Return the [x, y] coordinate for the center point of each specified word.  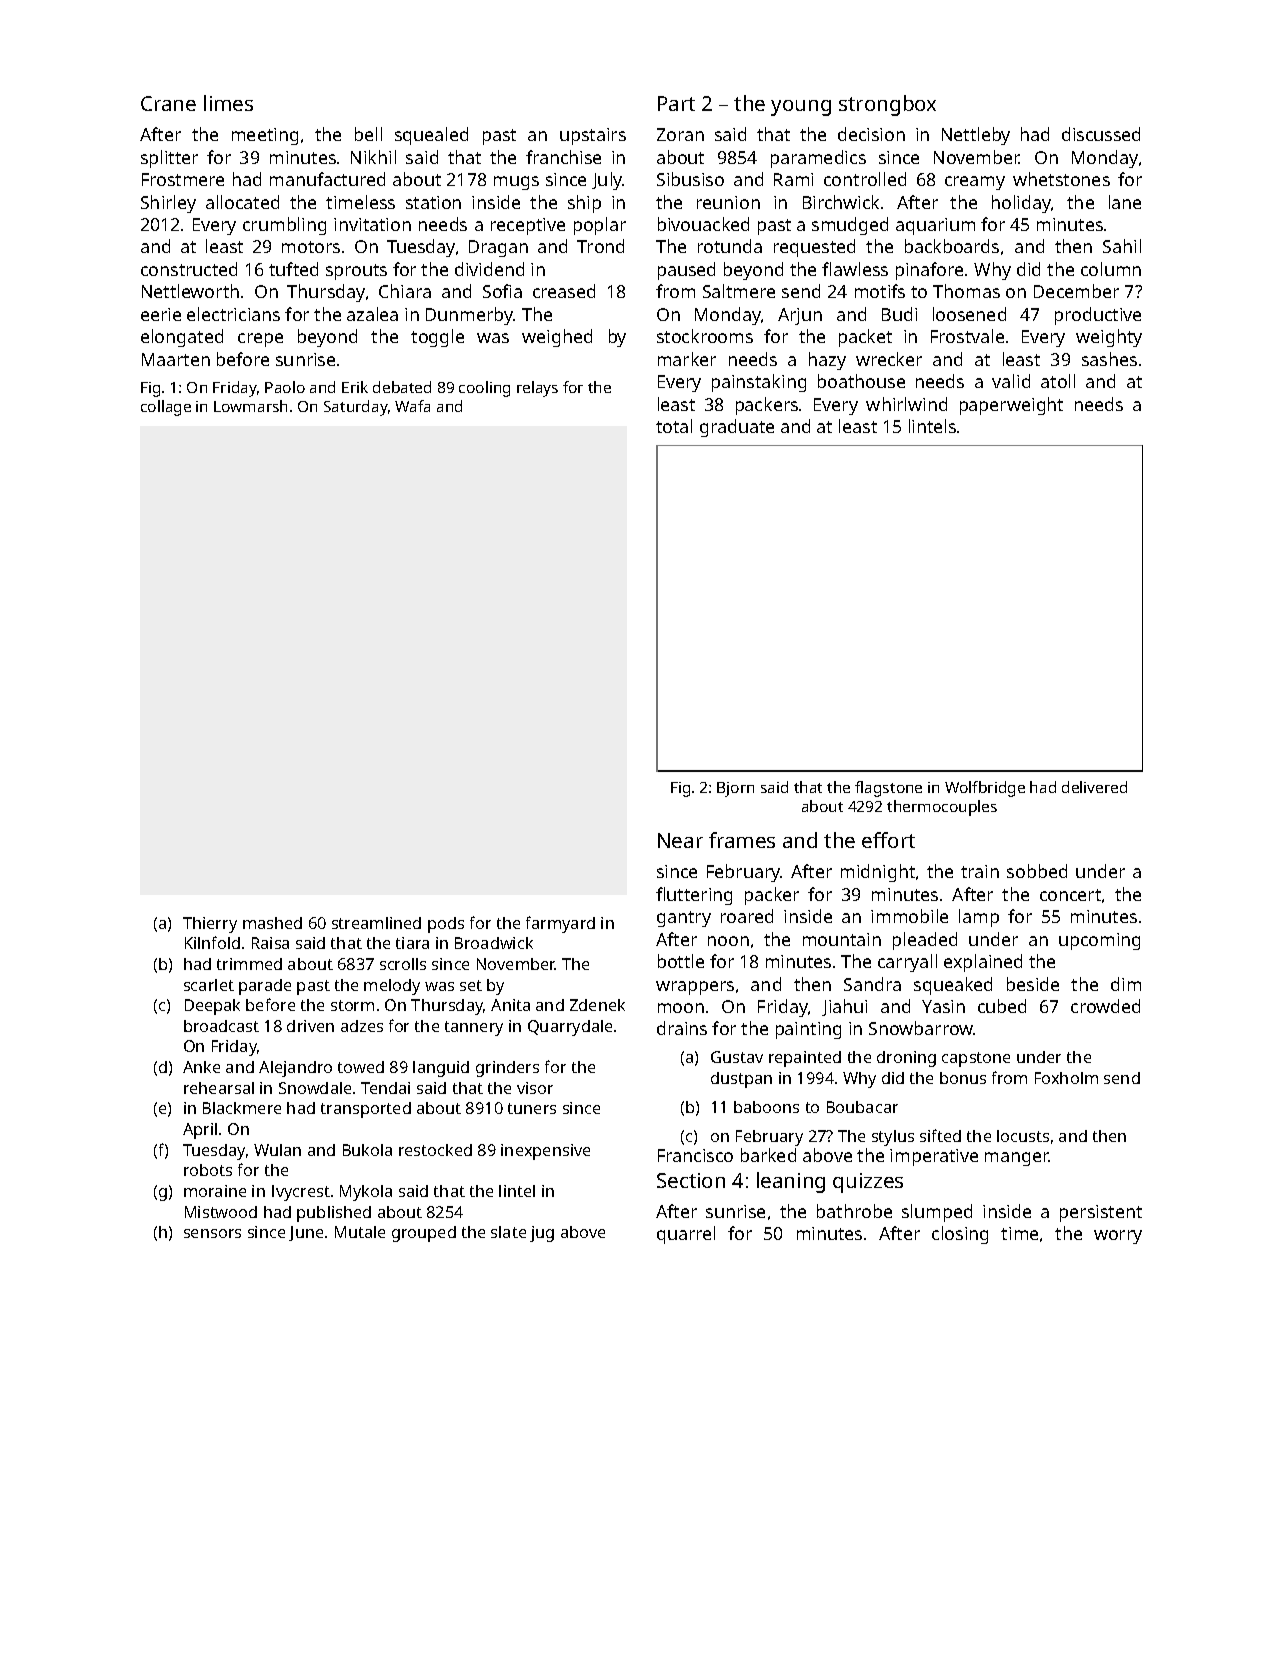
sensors [212, 1233]
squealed [431, 136]
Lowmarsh [250, 406]
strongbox [887, 105]
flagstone [888, 789]
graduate [737, 428]
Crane [168, 103]
